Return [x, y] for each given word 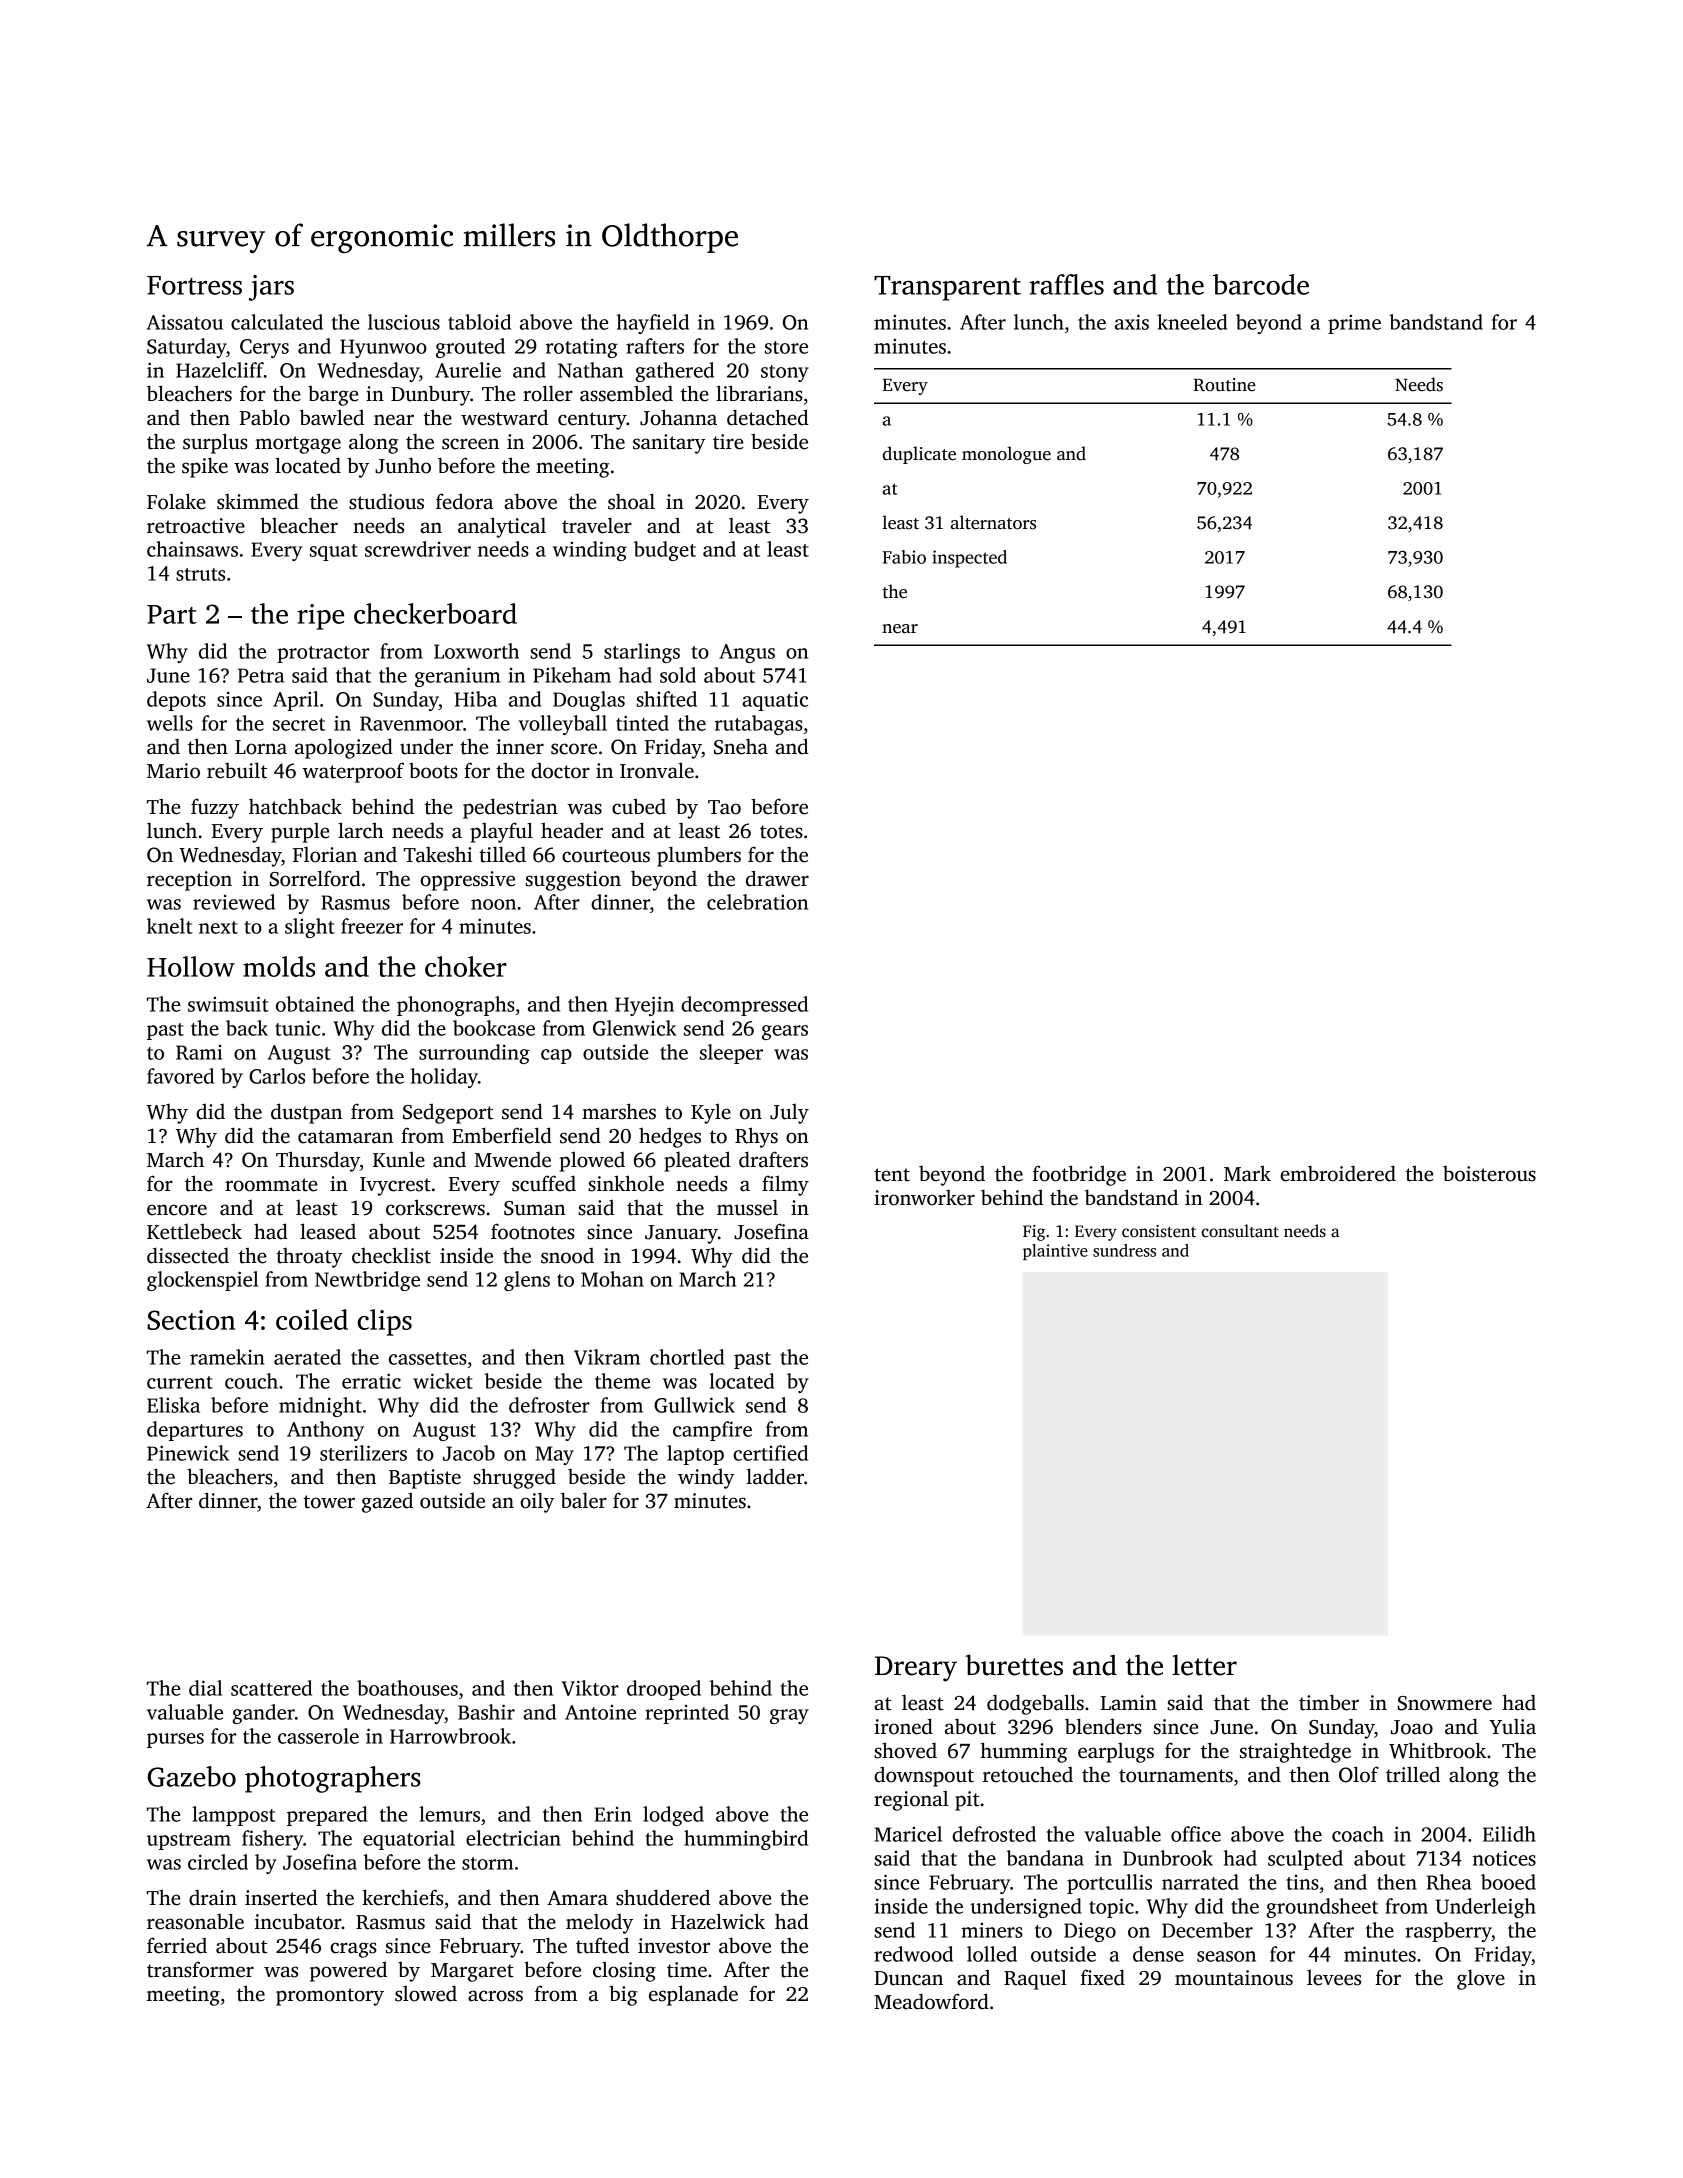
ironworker [924, 1198]
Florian [325, 855]
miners [992, 1930]
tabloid [479, 322]
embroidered [1338, 1173]
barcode [1261, 284]
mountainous [1234, 1978]
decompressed [744, 1006]
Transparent [947, 288]
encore [177, 1210]
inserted [281, 1897]
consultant [1240, 1231]
